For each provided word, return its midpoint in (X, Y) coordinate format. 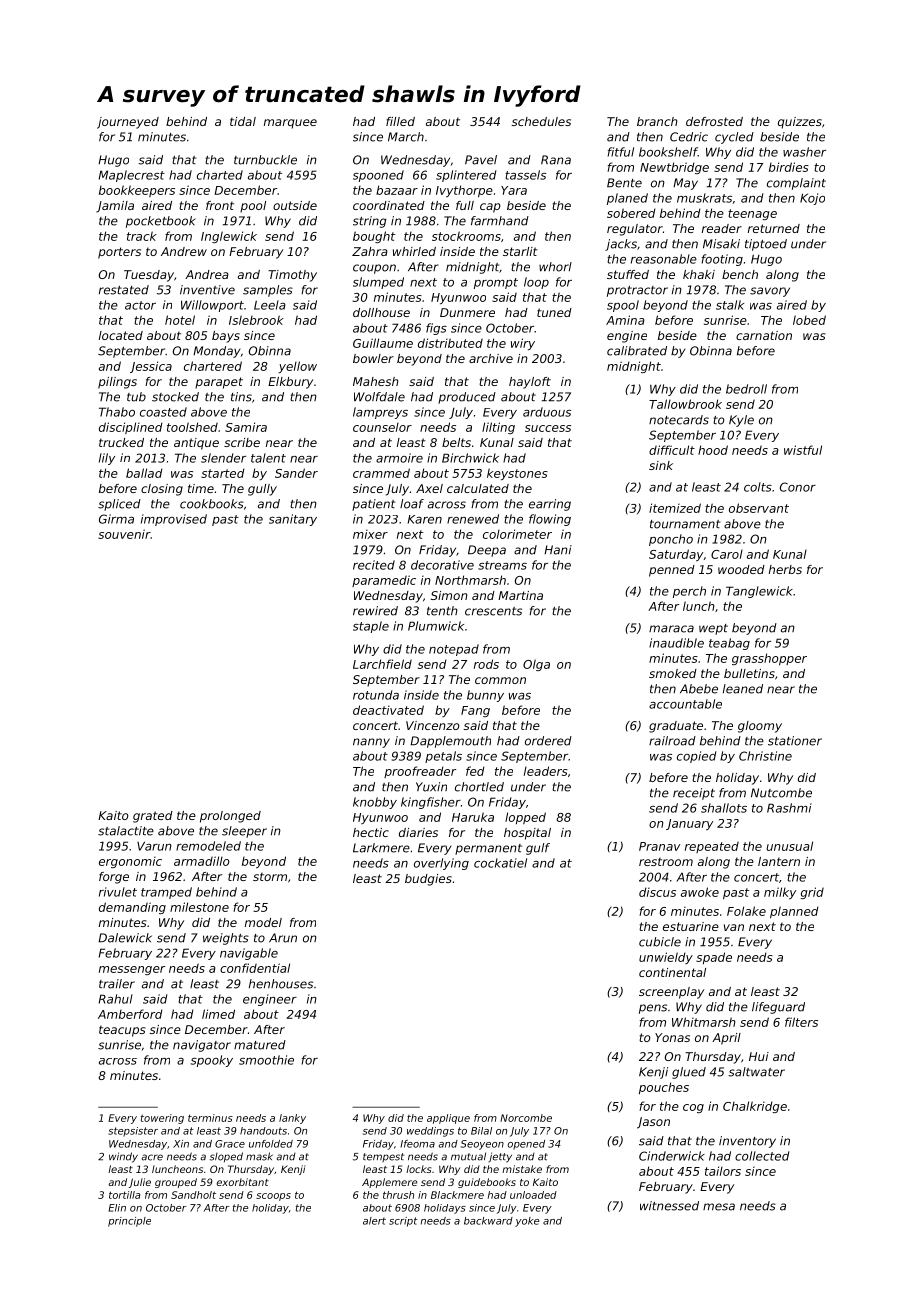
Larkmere (381, 848)
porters (119, 253)
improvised (174, 520)
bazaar (397, 190)
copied (696, 757)
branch (657, 121)
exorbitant (243, 1182)
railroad (672, 741)
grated (153, 817)
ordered (548, 741)
